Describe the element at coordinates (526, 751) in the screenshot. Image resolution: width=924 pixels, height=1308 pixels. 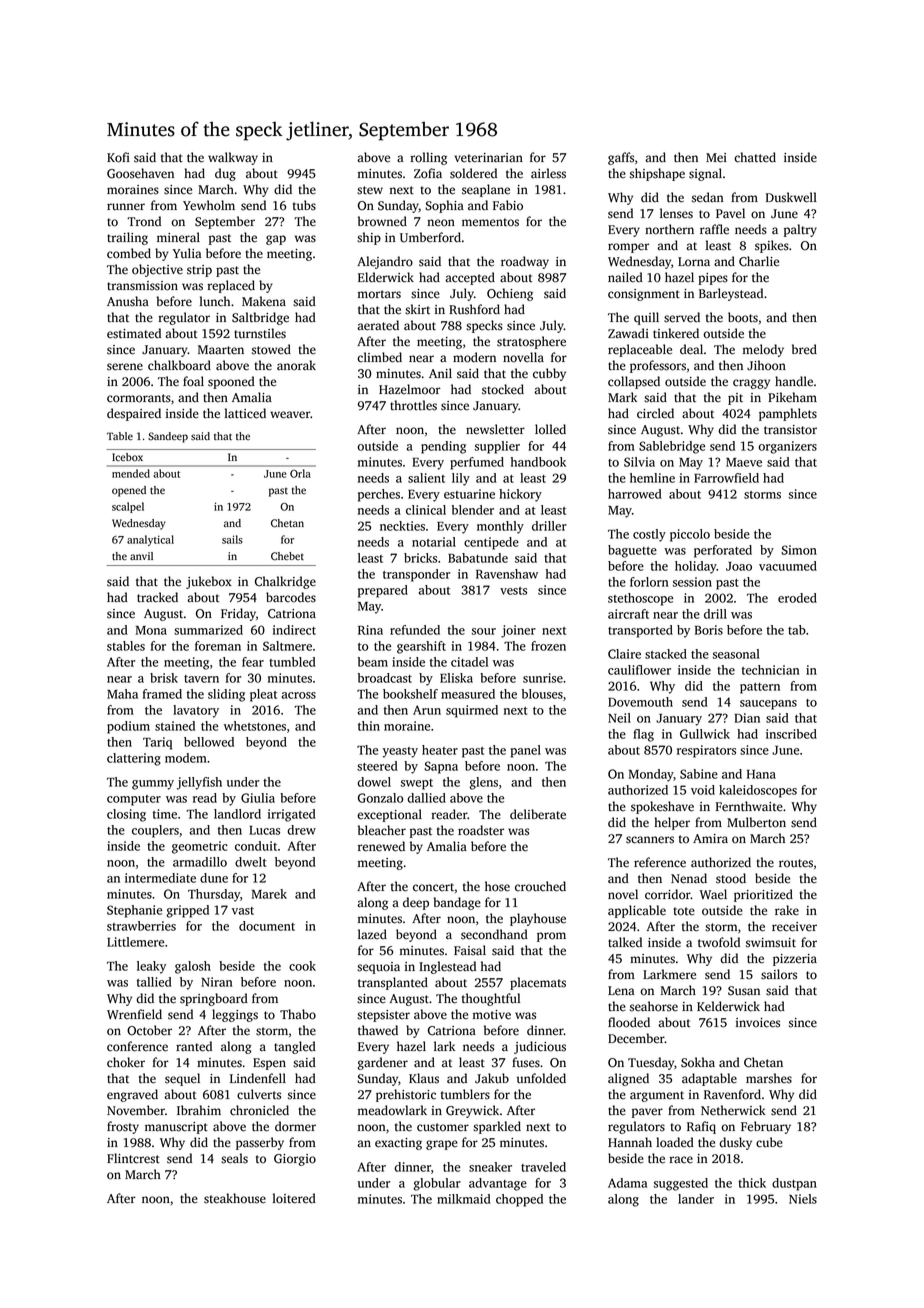
I see `panel` at that location.
